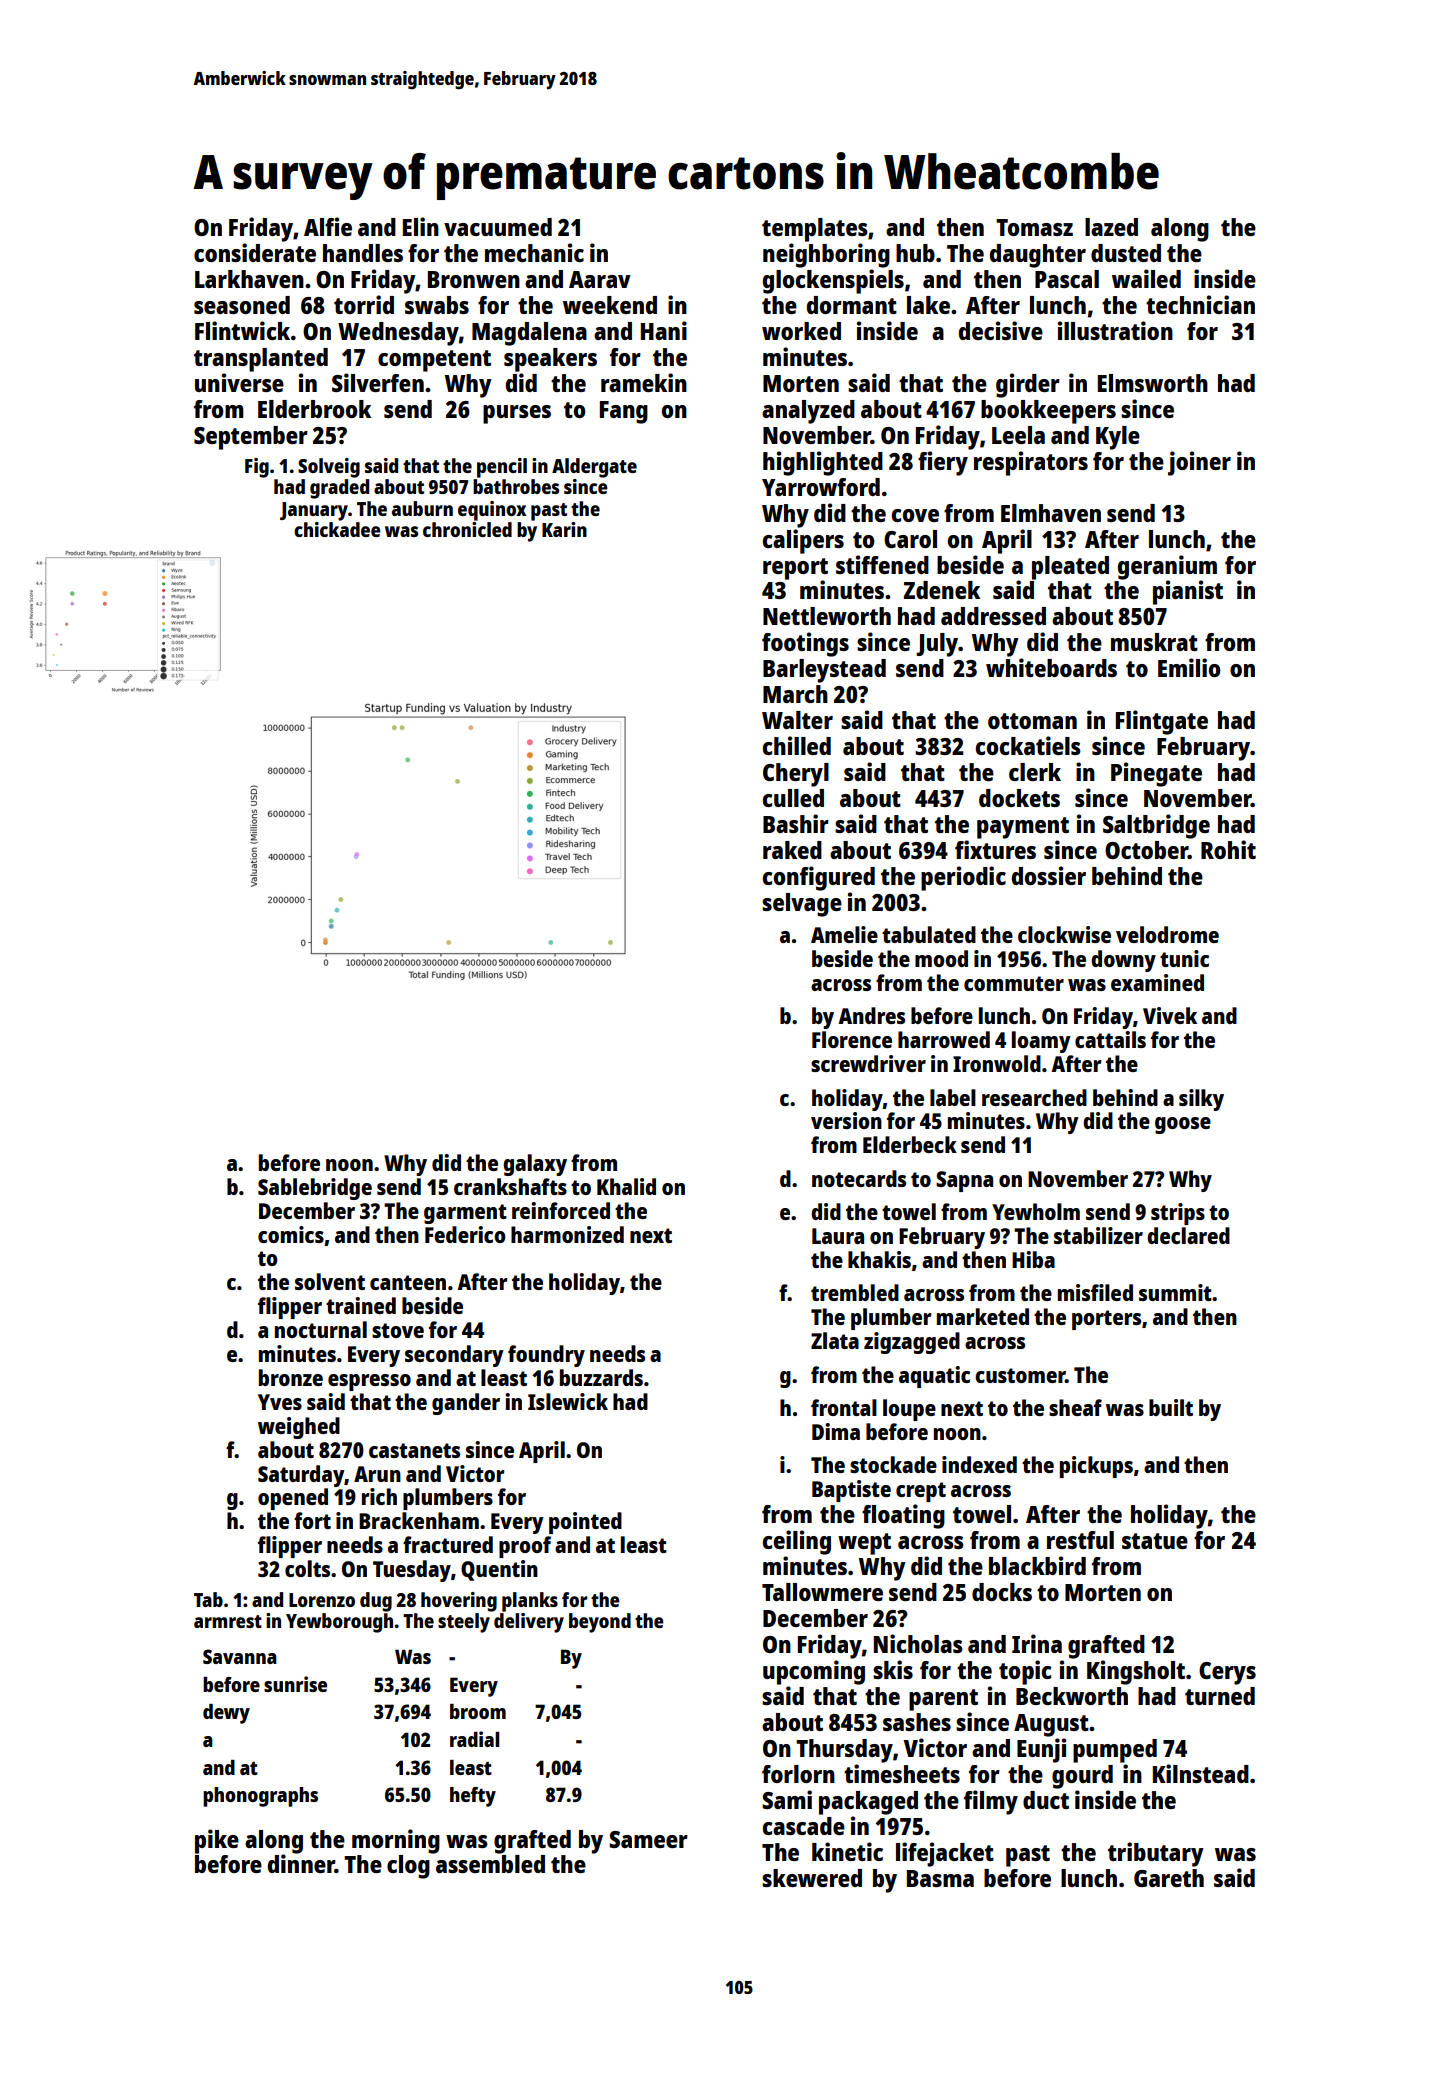 This document has width=1450, height=2100. Describe the element at coordinates (1023, 828) in the document. I see `payment` at that location.
